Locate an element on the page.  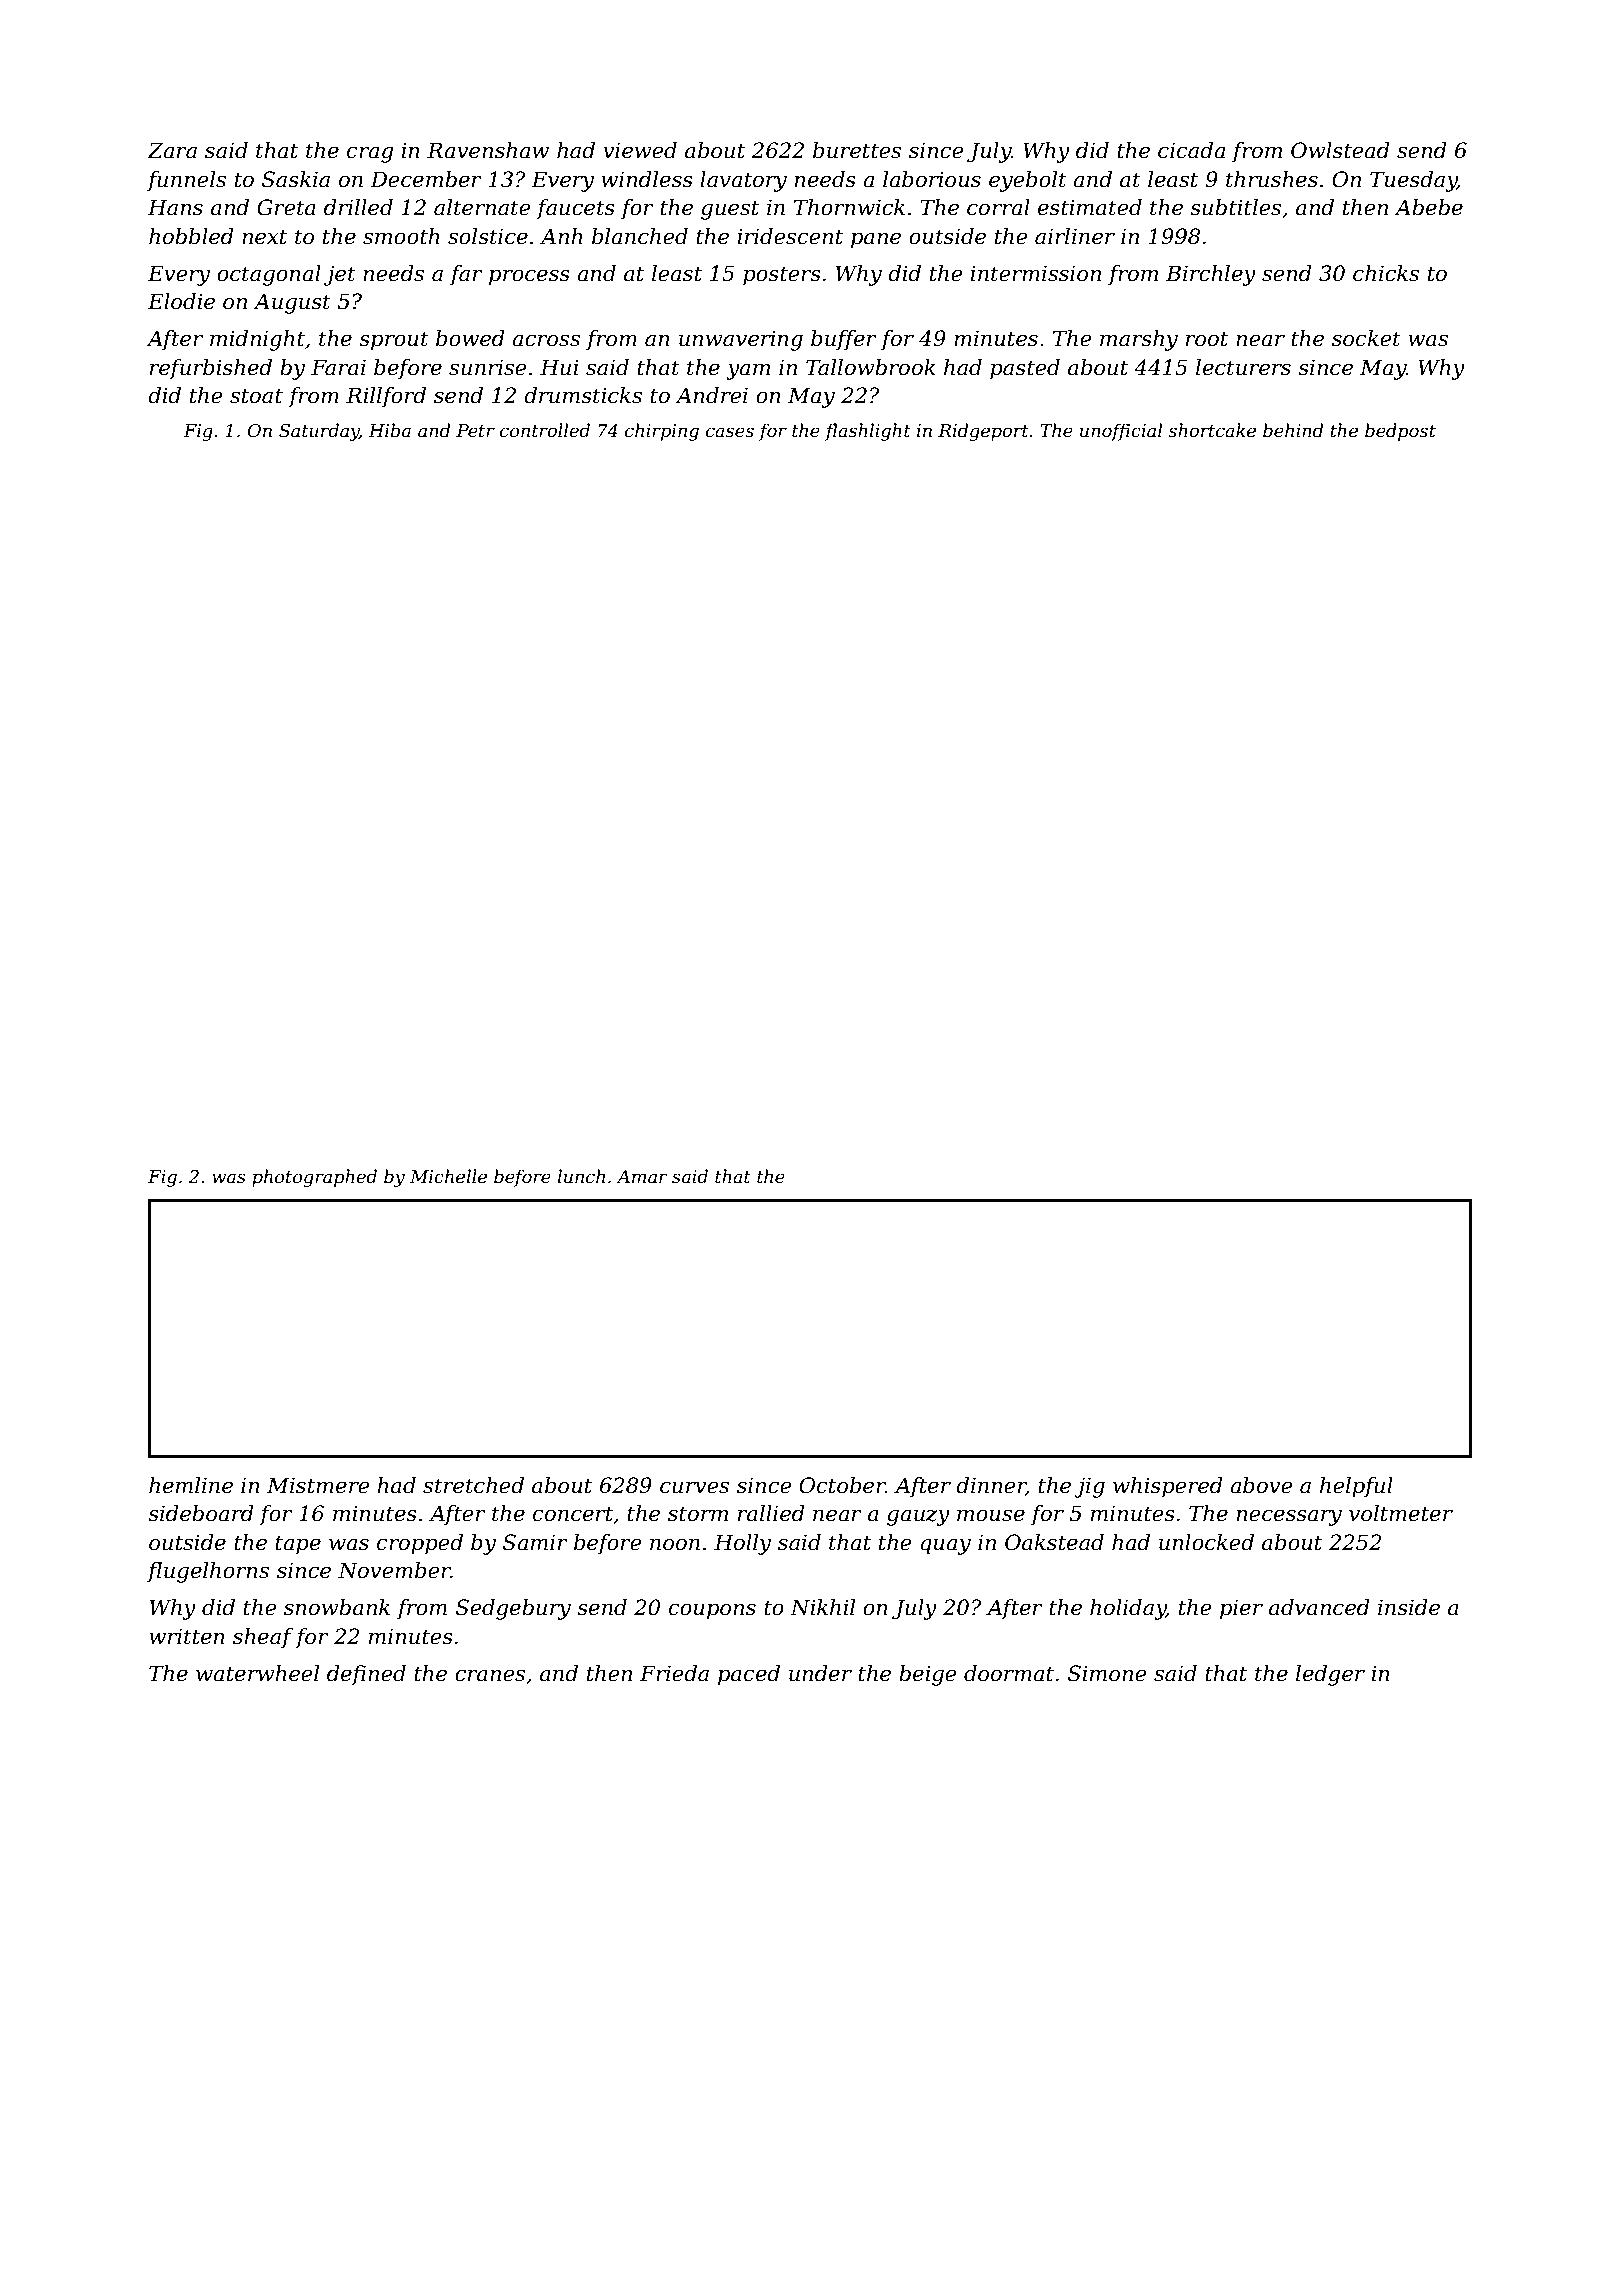
viewed is located at coordinates (640, 150).
